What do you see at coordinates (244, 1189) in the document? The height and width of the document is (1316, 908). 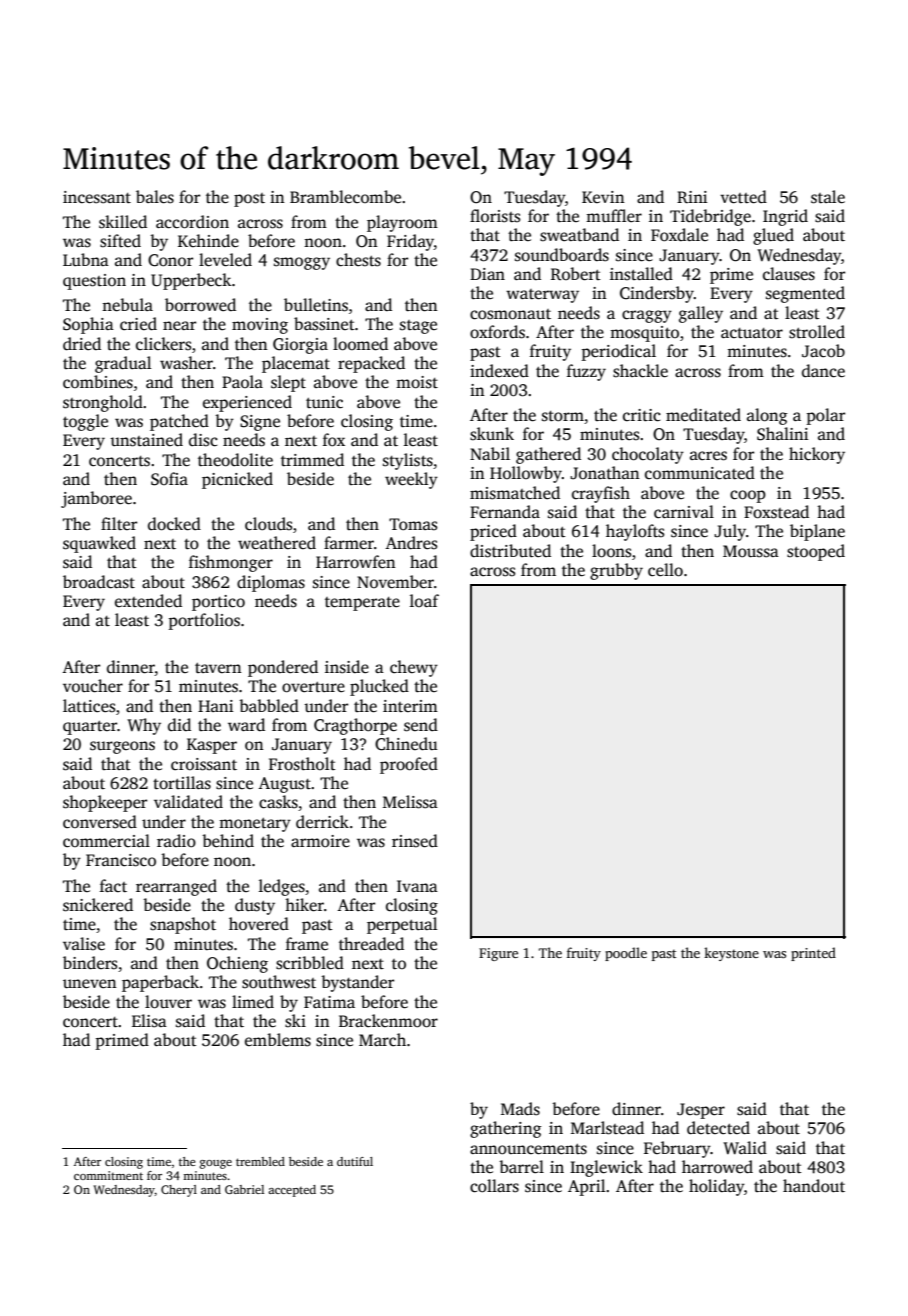 I see `Gabriel` at bounding box center [244, 1189].
